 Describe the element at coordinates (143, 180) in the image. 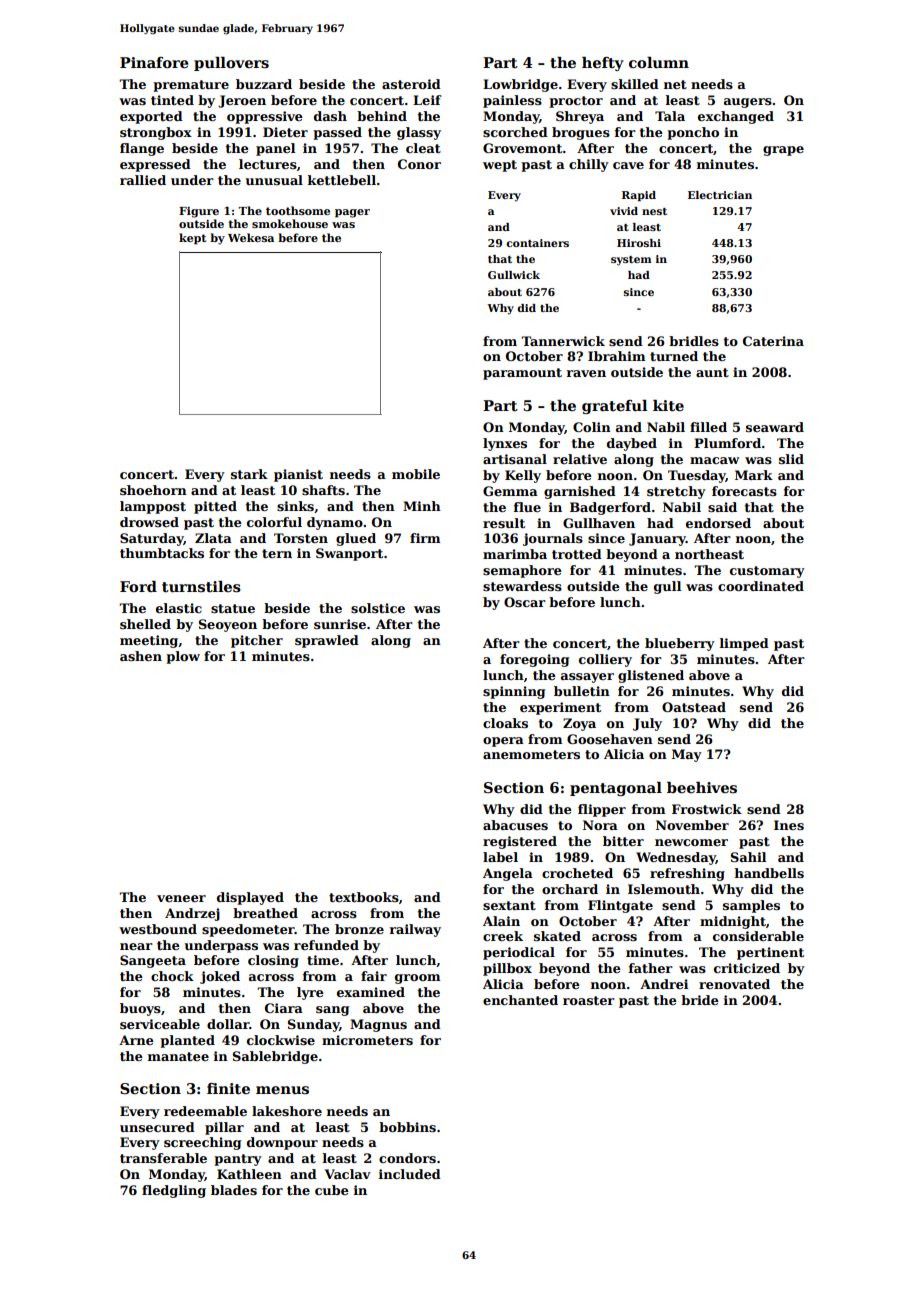

I see `rallied` at that location.
